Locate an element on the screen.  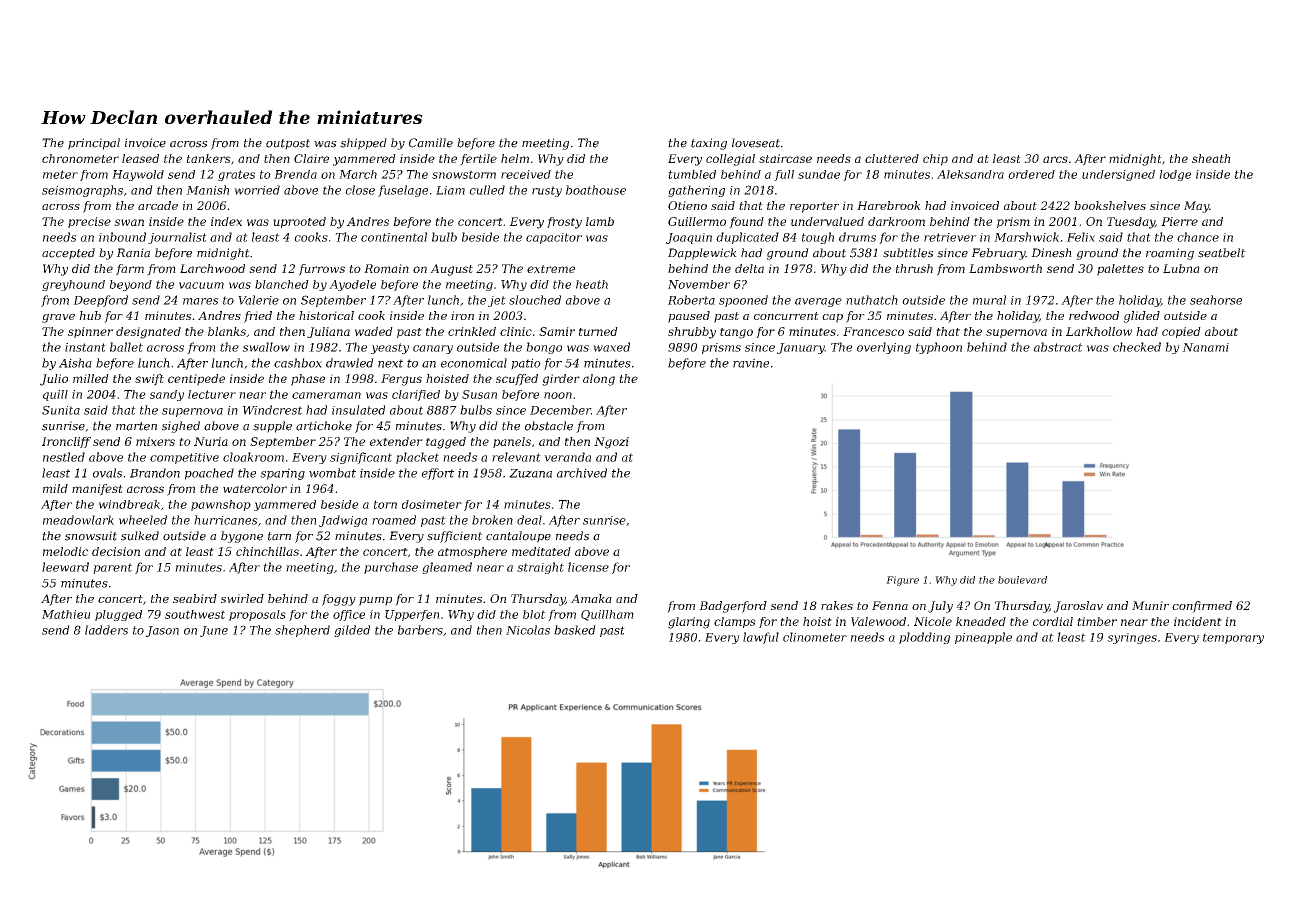
collegial is located at coordinates (730, 160).
